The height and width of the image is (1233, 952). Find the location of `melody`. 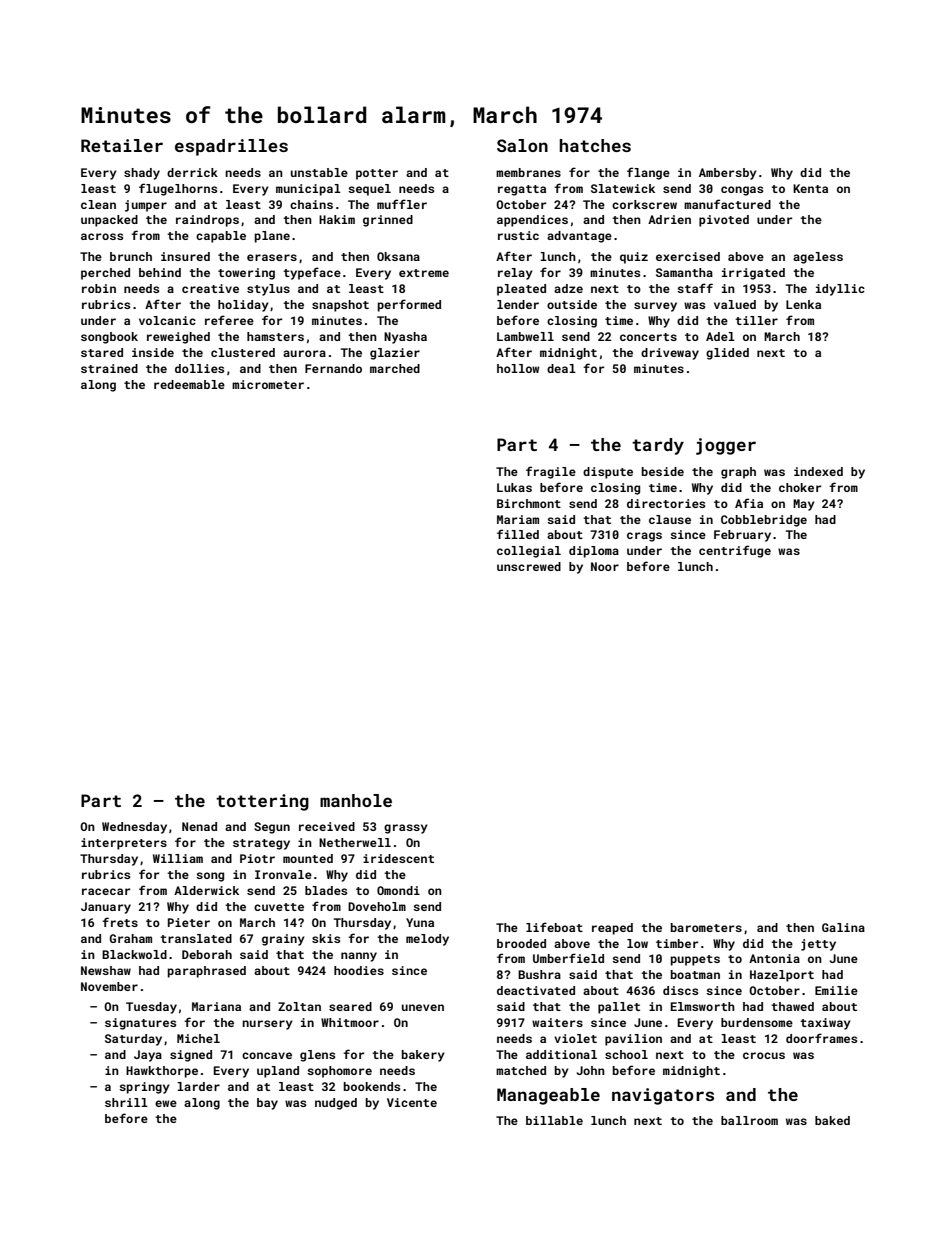

melody is located at coordinates (427, 940).
